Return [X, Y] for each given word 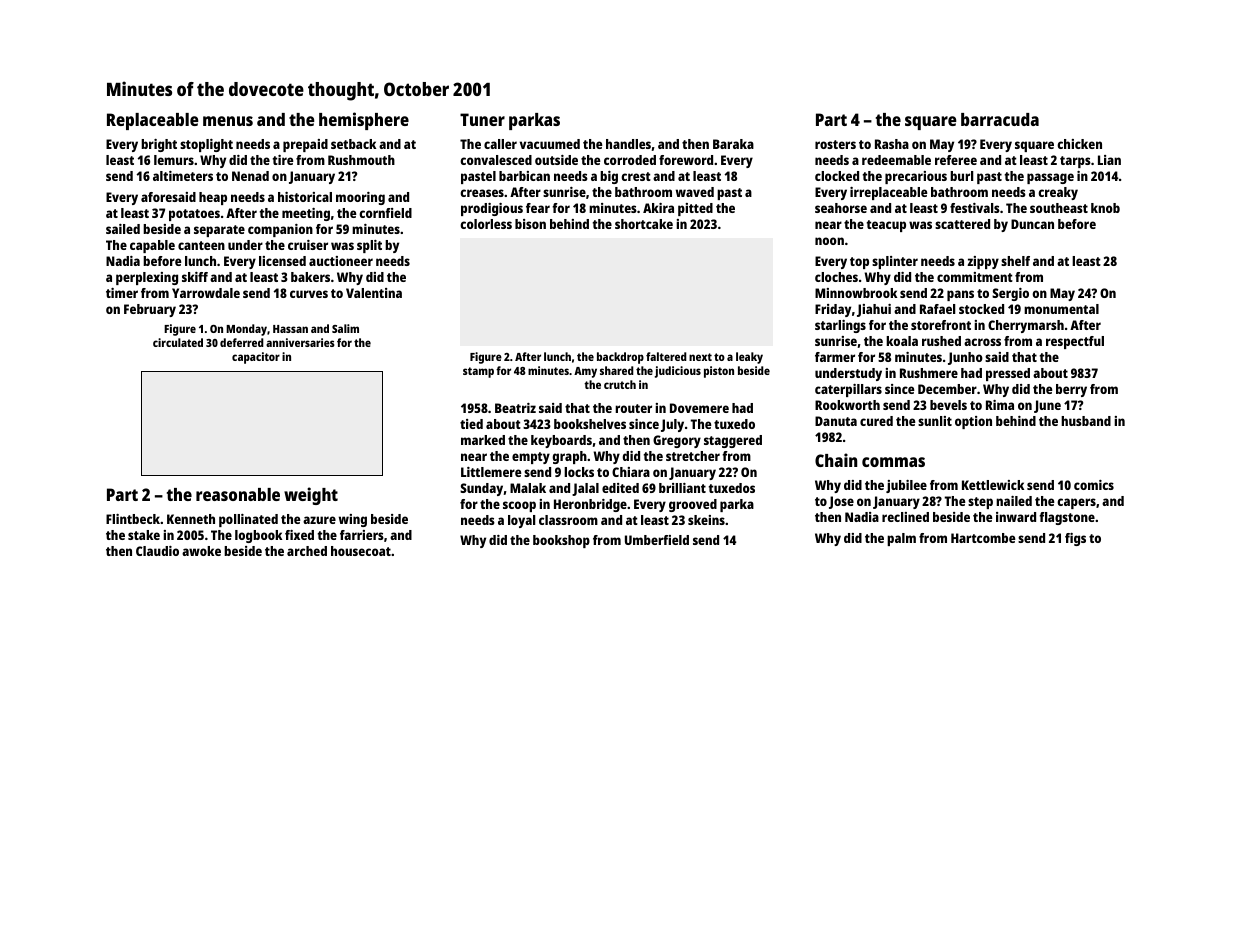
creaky [1058, 193]
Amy [585, 372]
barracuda [1000, 119]
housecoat [361, 551]
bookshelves [590, 424]
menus [228, 121]
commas [893, 462]
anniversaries [300, 342]
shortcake [644, 224]
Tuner [482, 119]
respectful [1075, 342]
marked [483, 440]
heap [213, 198]
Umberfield [657, 540]
